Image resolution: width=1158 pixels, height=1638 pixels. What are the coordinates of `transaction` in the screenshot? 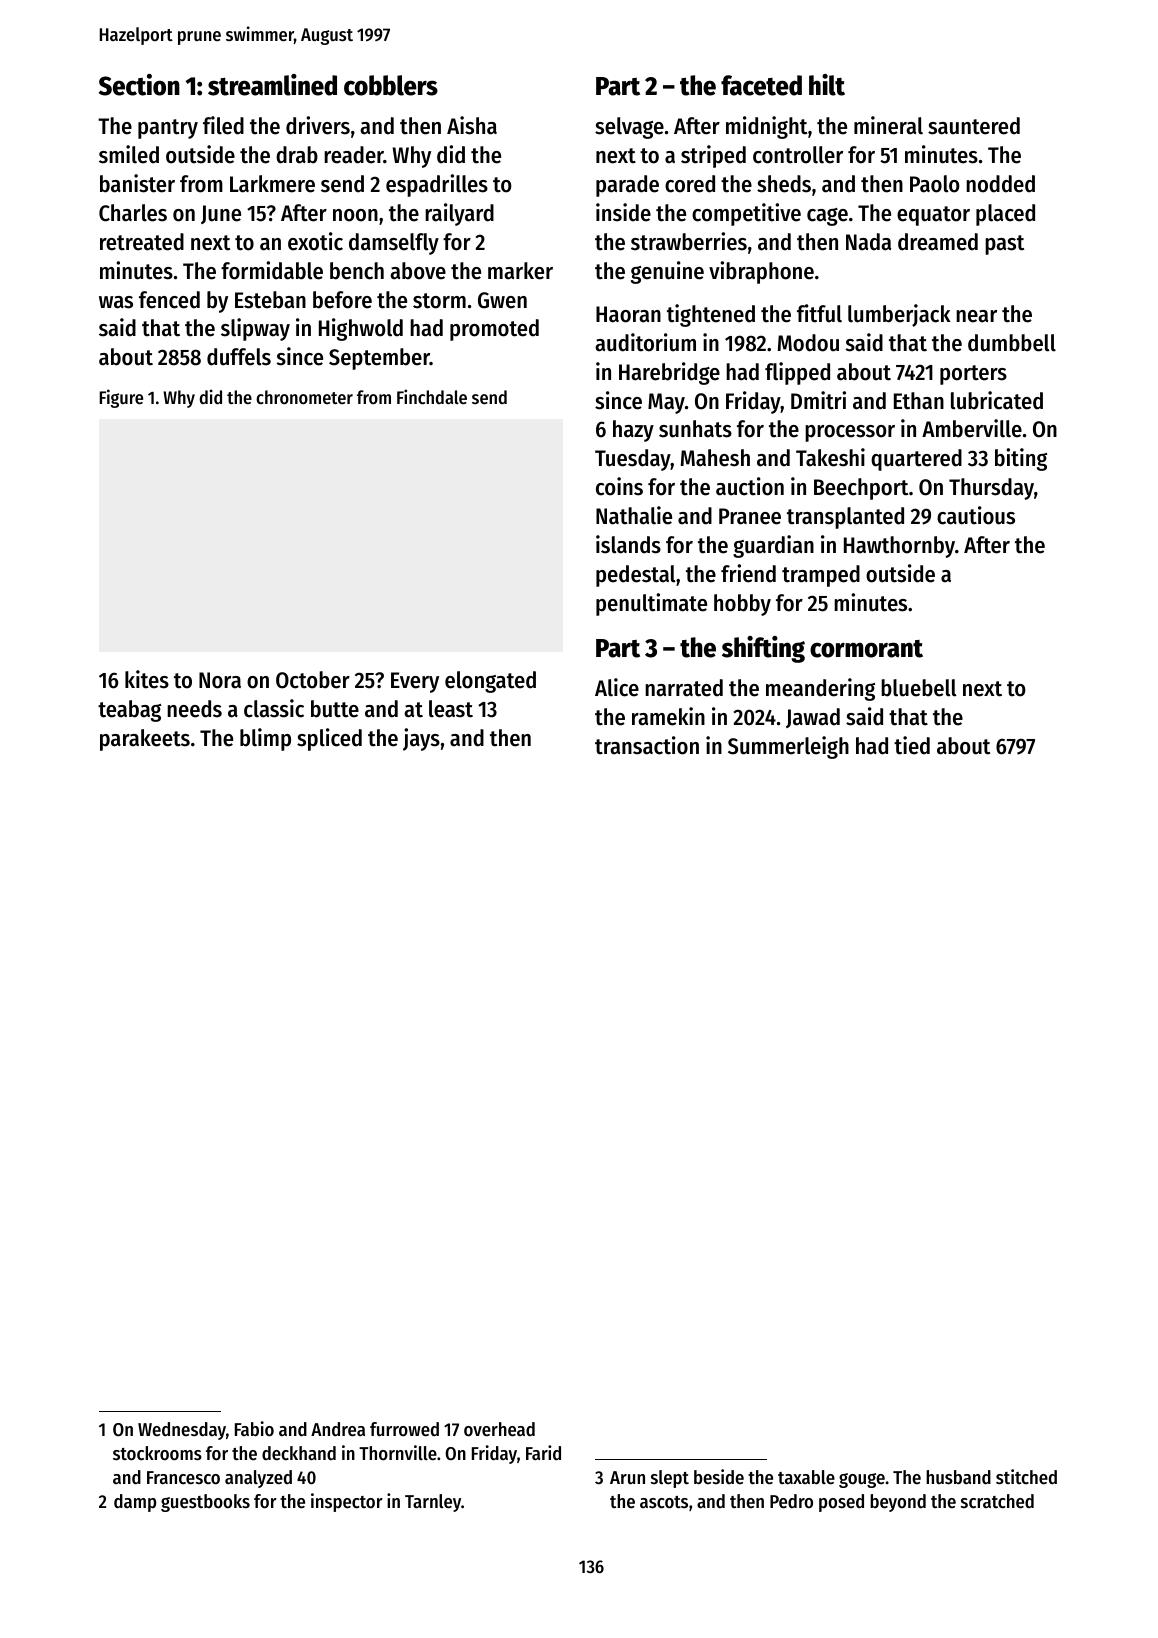 It's located at (647, 745).
